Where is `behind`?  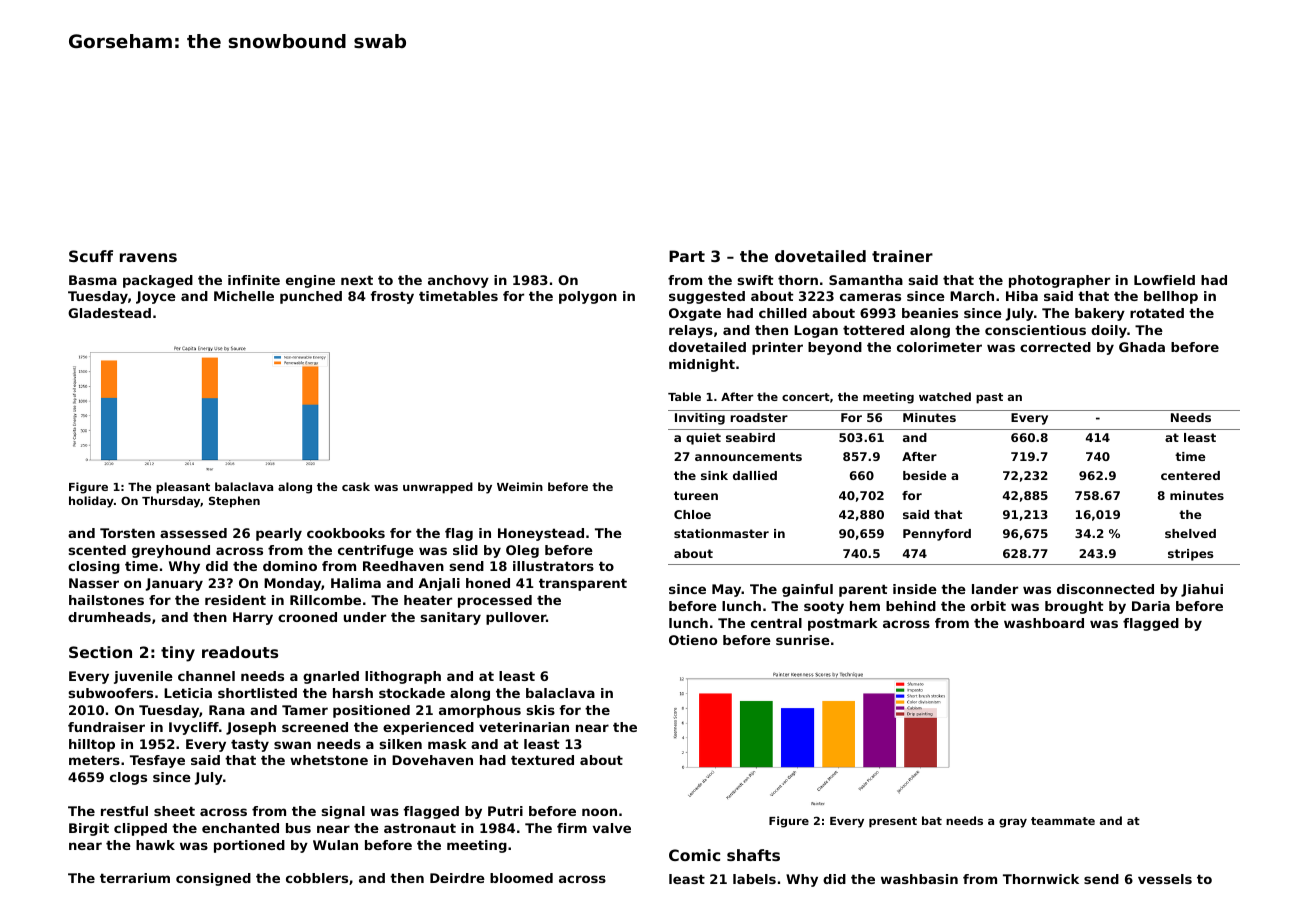 behind is located at coordinates (911, 606).
